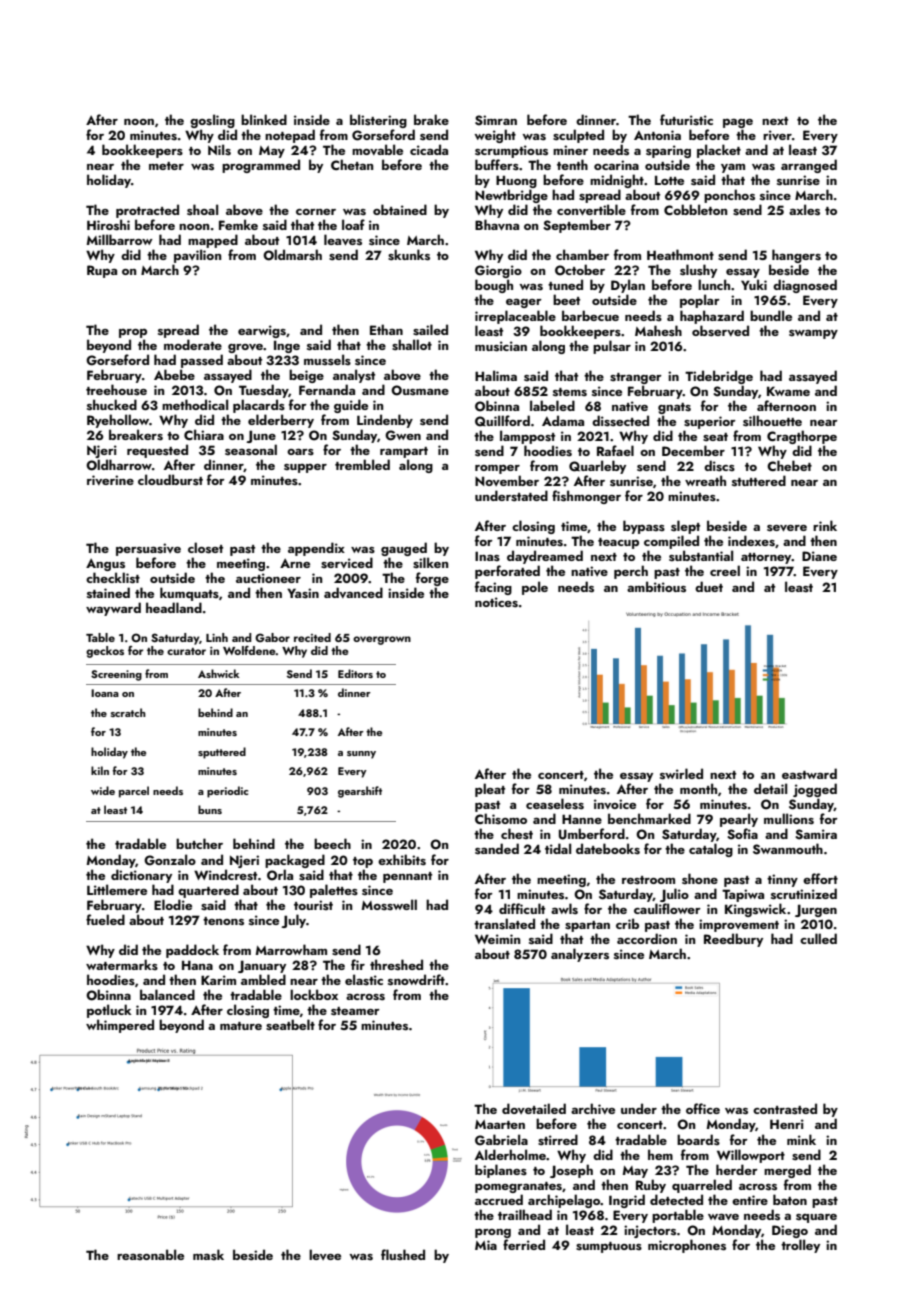 The width and height of the screenshot is (924, 1308). What do you see at coordinates (272, 637) in the screenshot?
I see `Gabor` at bounding box center [272, 637].
